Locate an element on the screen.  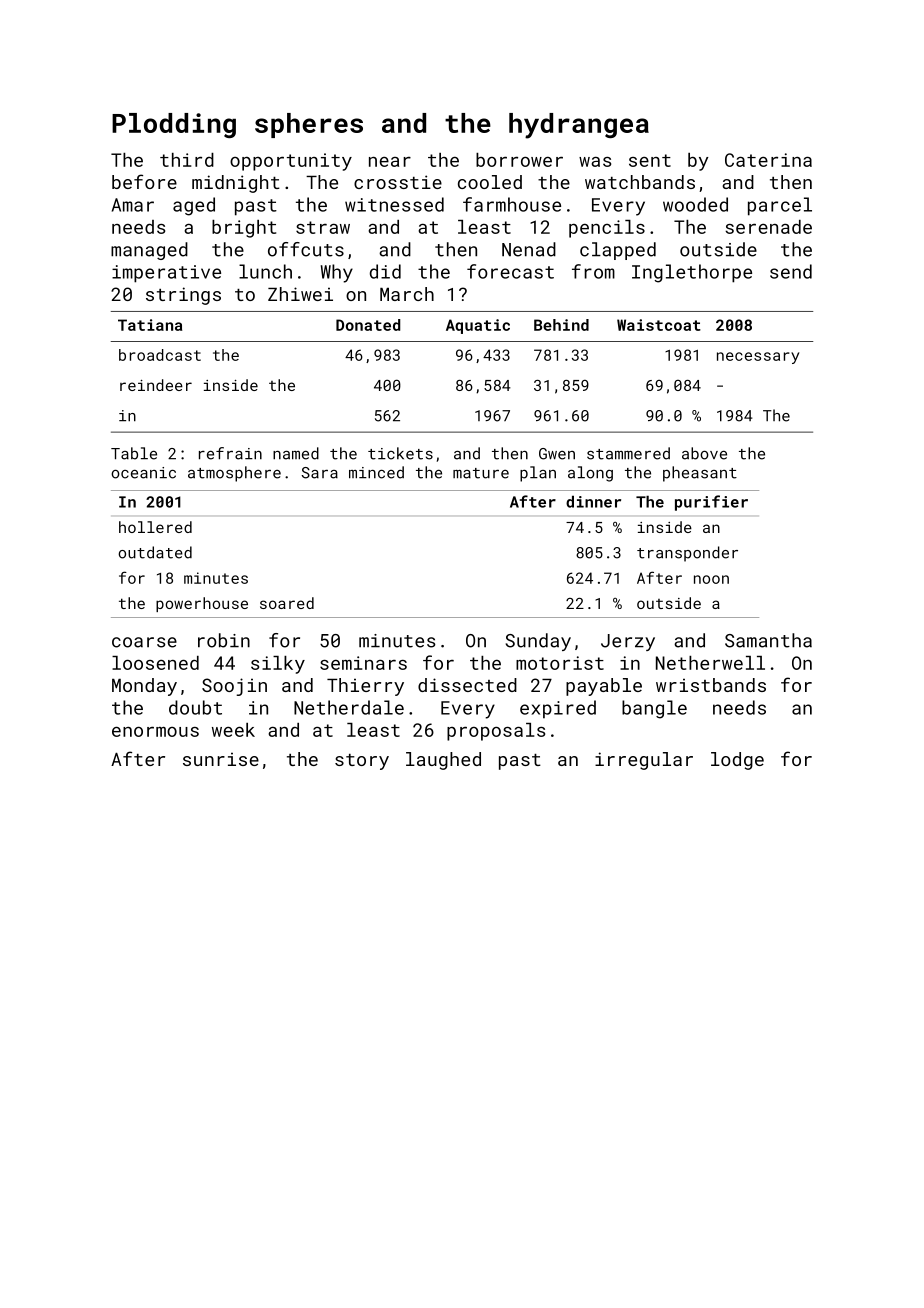
story is located at coordinates (362, 762).
